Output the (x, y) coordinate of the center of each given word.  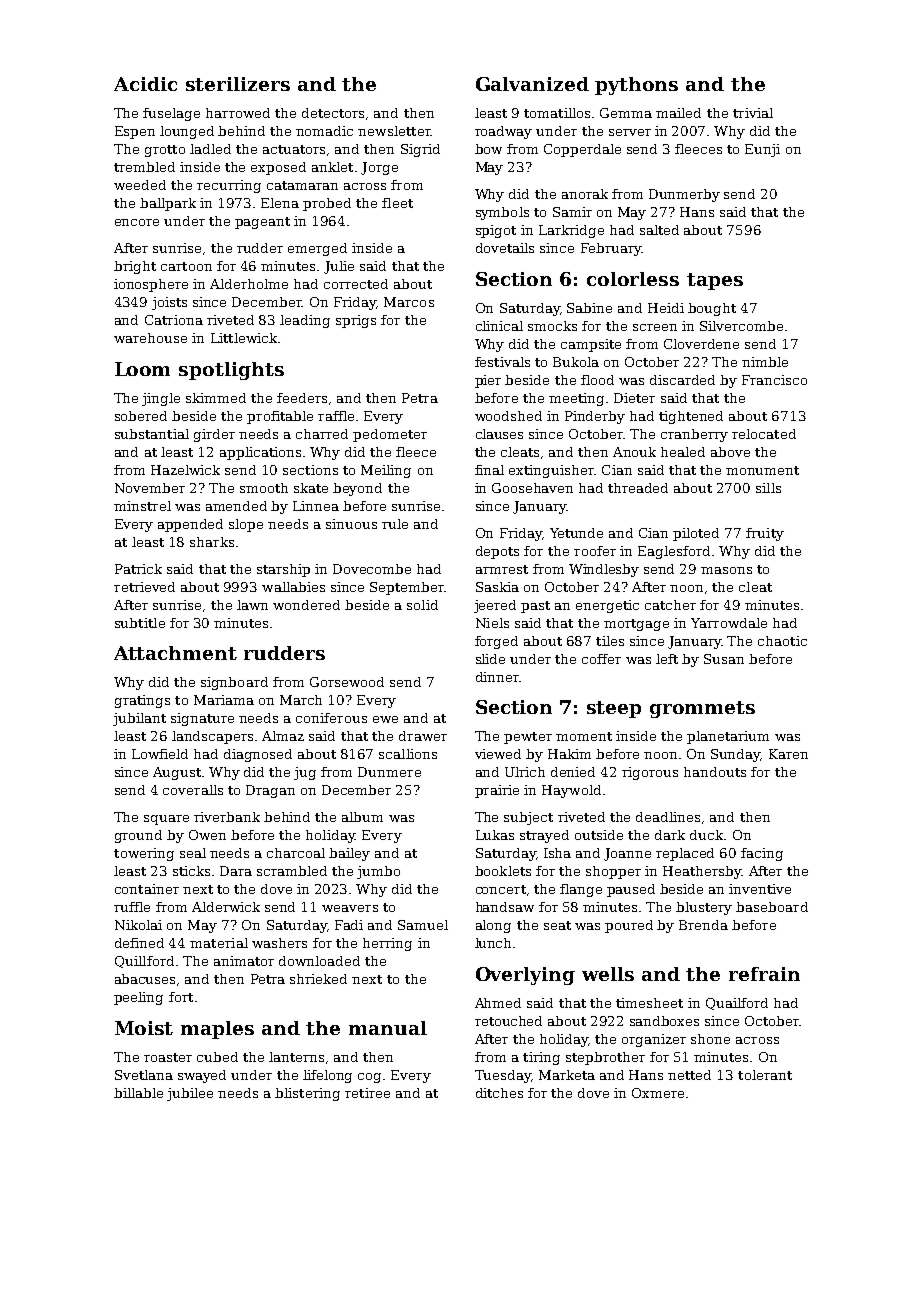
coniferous (331, 718)
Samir (572, 212)
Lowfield (160, 754)
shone (710, 1039)
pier (488, 381)
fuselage (171, 114)
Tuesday (503, 1076)
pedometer (390, 435)
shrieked (318, 979)
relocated (764, 434)
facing (762, 854)
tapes (715, 281)
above (730, 452)
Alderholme (249, 284)
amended (236, 506)
